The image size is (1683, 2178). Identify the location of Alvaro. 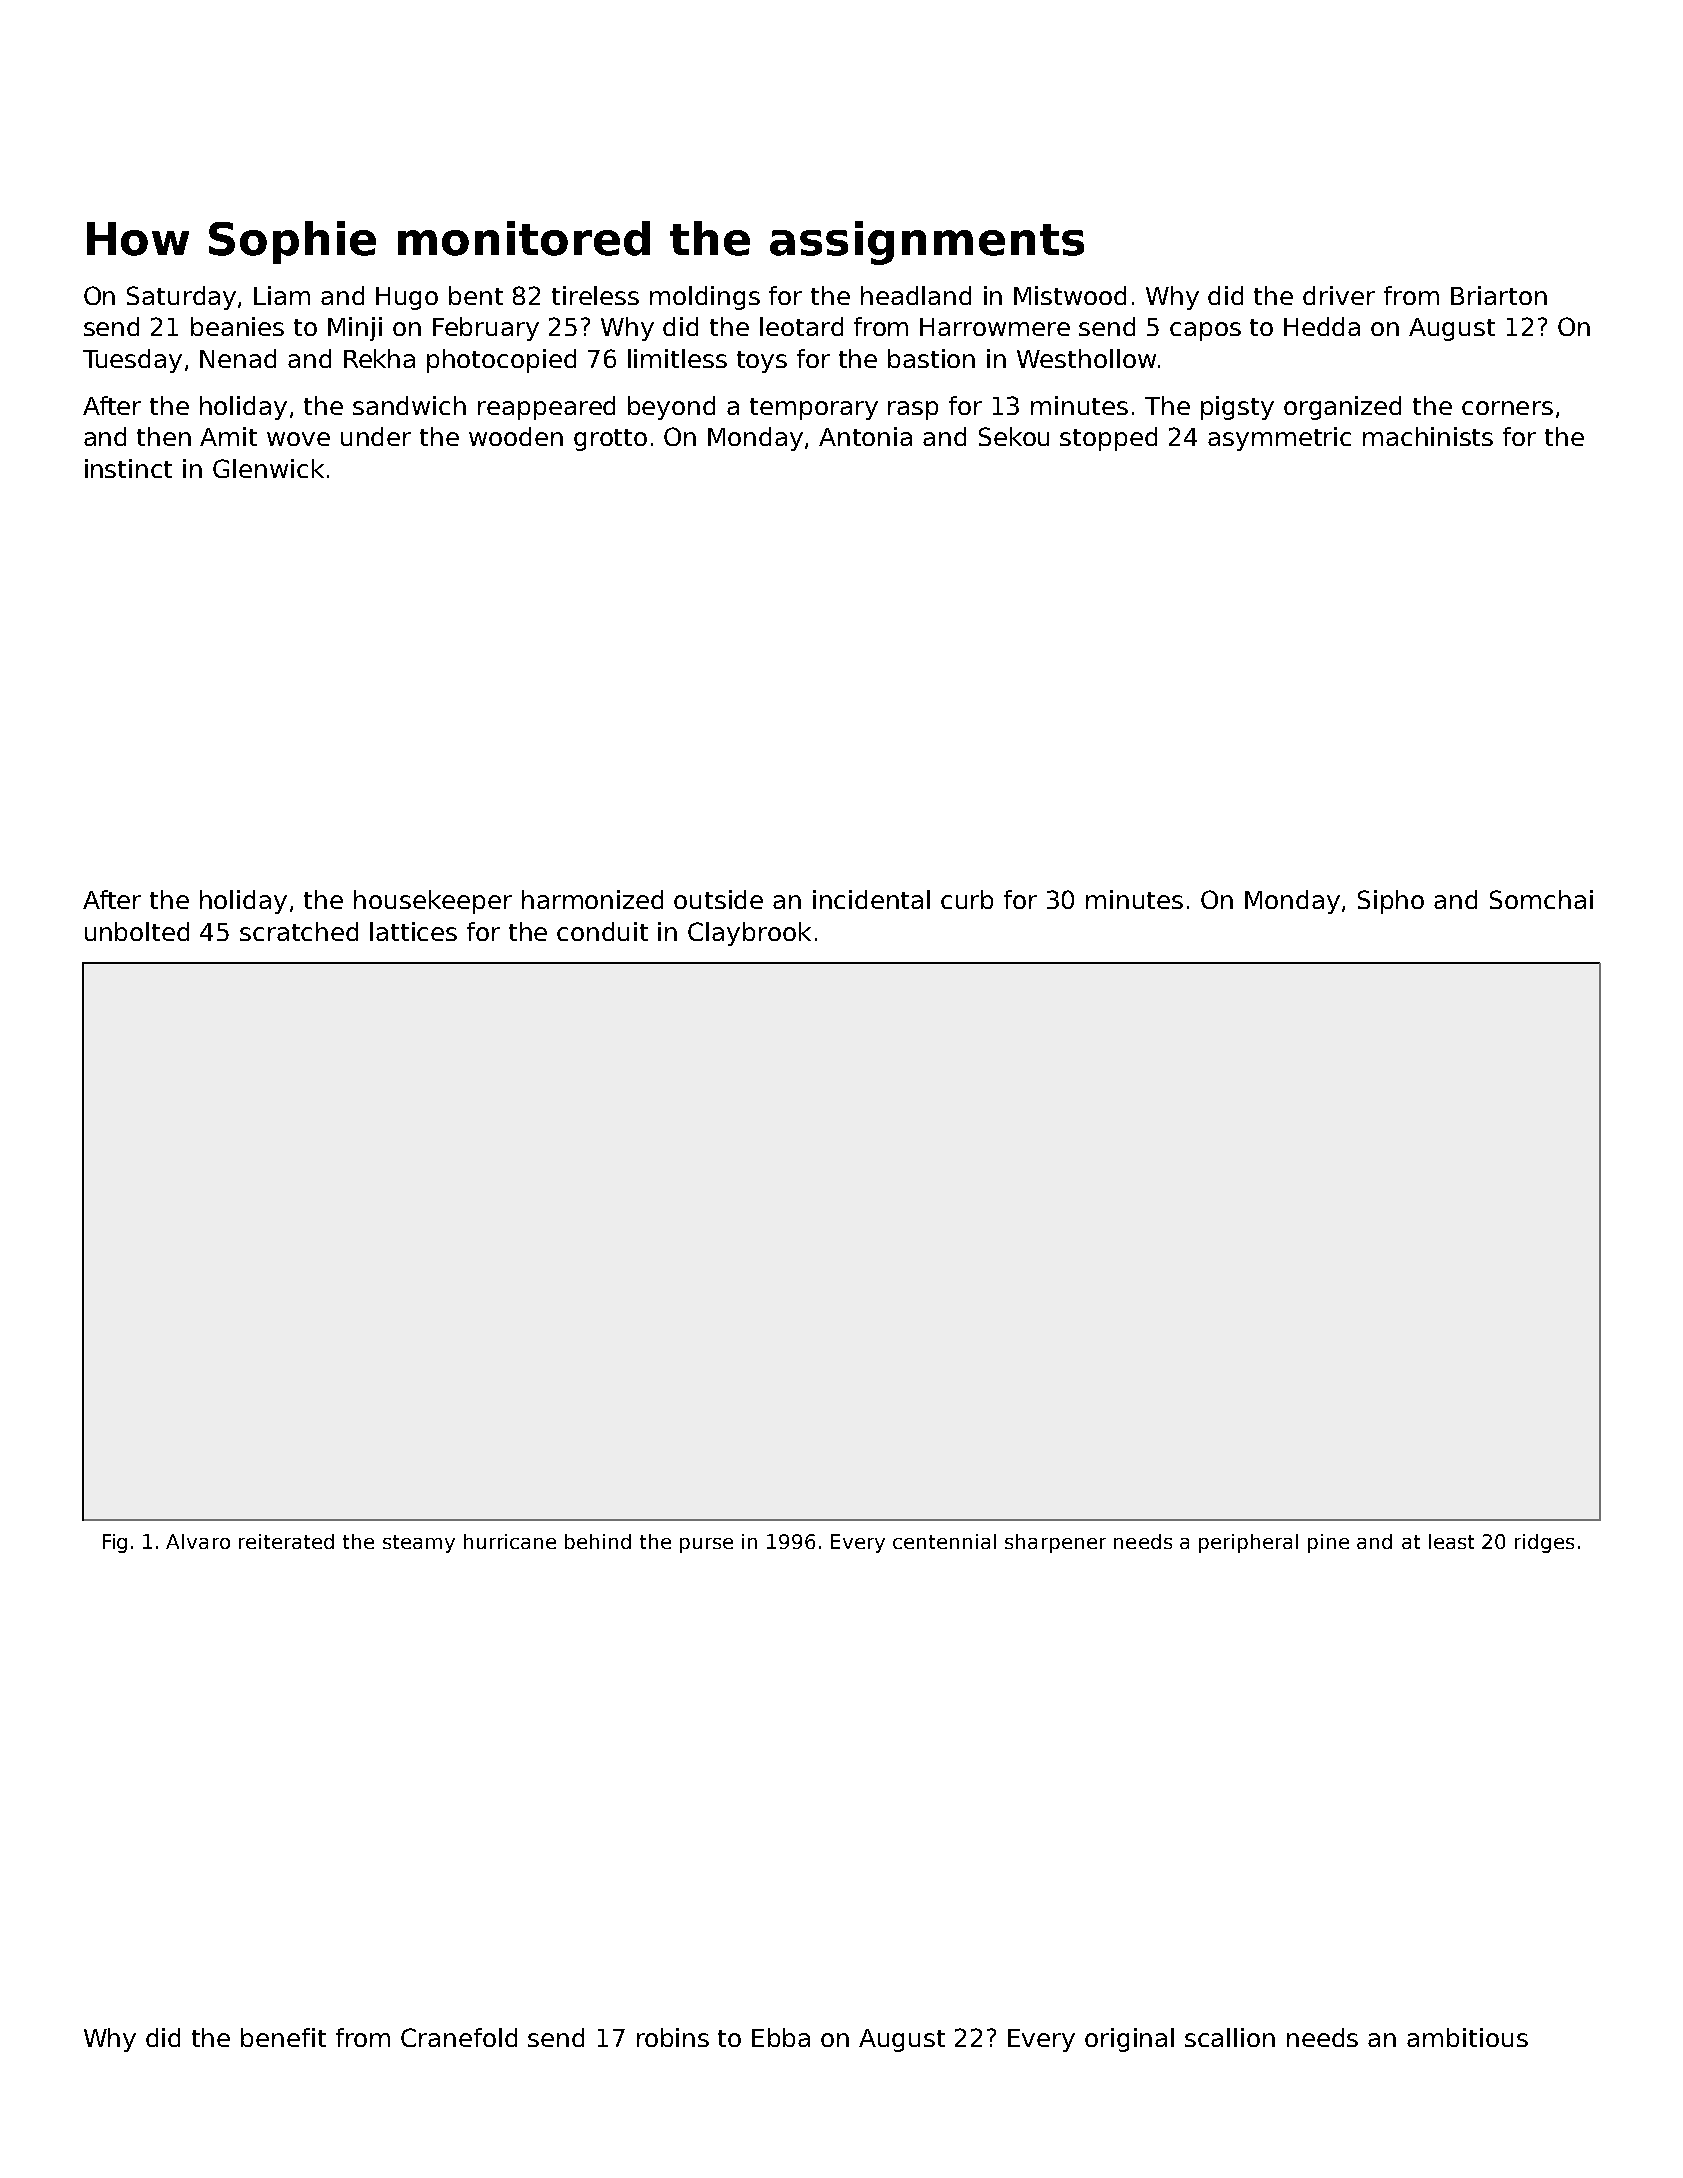
(198, 1541).
